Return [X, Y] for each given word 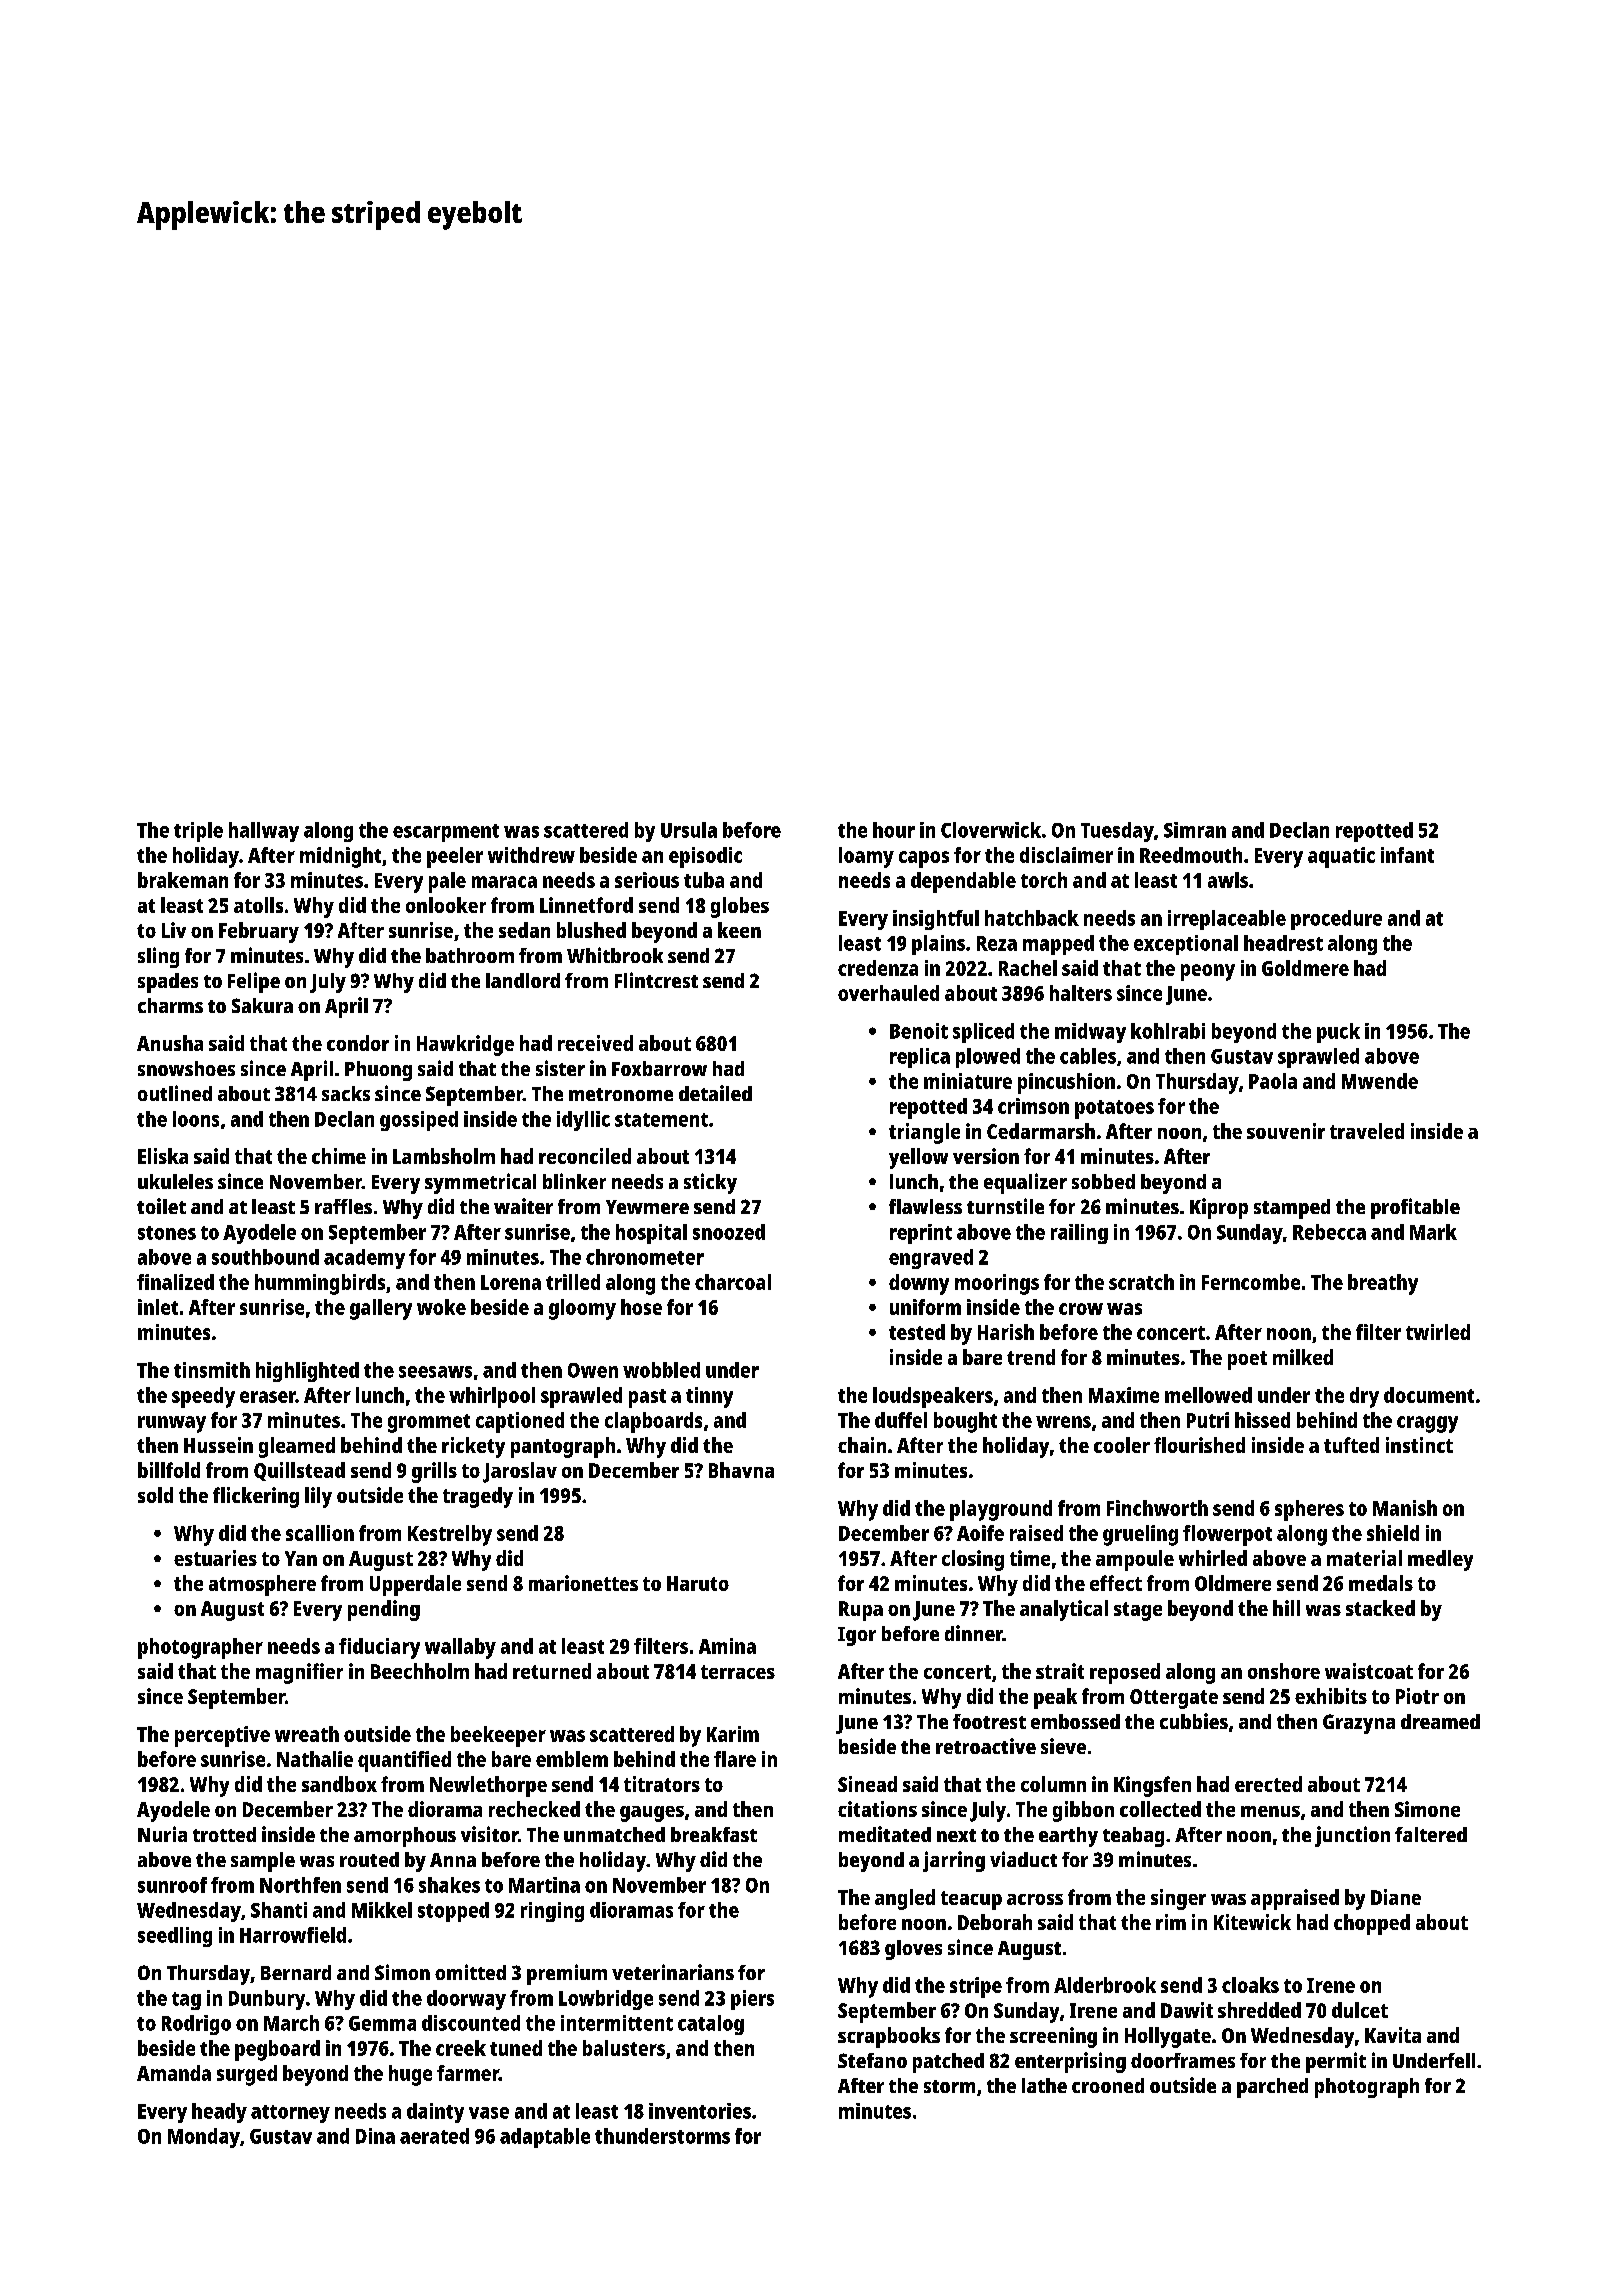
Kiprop [1219, 1208]
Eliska [163, 1156]
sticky [710, 1183]
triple [198, 832]
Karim [733, 1734]
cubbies [1194, 1721]
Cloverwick [991, 830]
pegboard [277, 2050]
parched [1272, 2088]
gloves [913, 1950]
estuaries [215, 1558]
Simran [1195, 830]
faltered [1431, 1834]
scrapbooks [889, 2037]
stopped [453, 1912]
